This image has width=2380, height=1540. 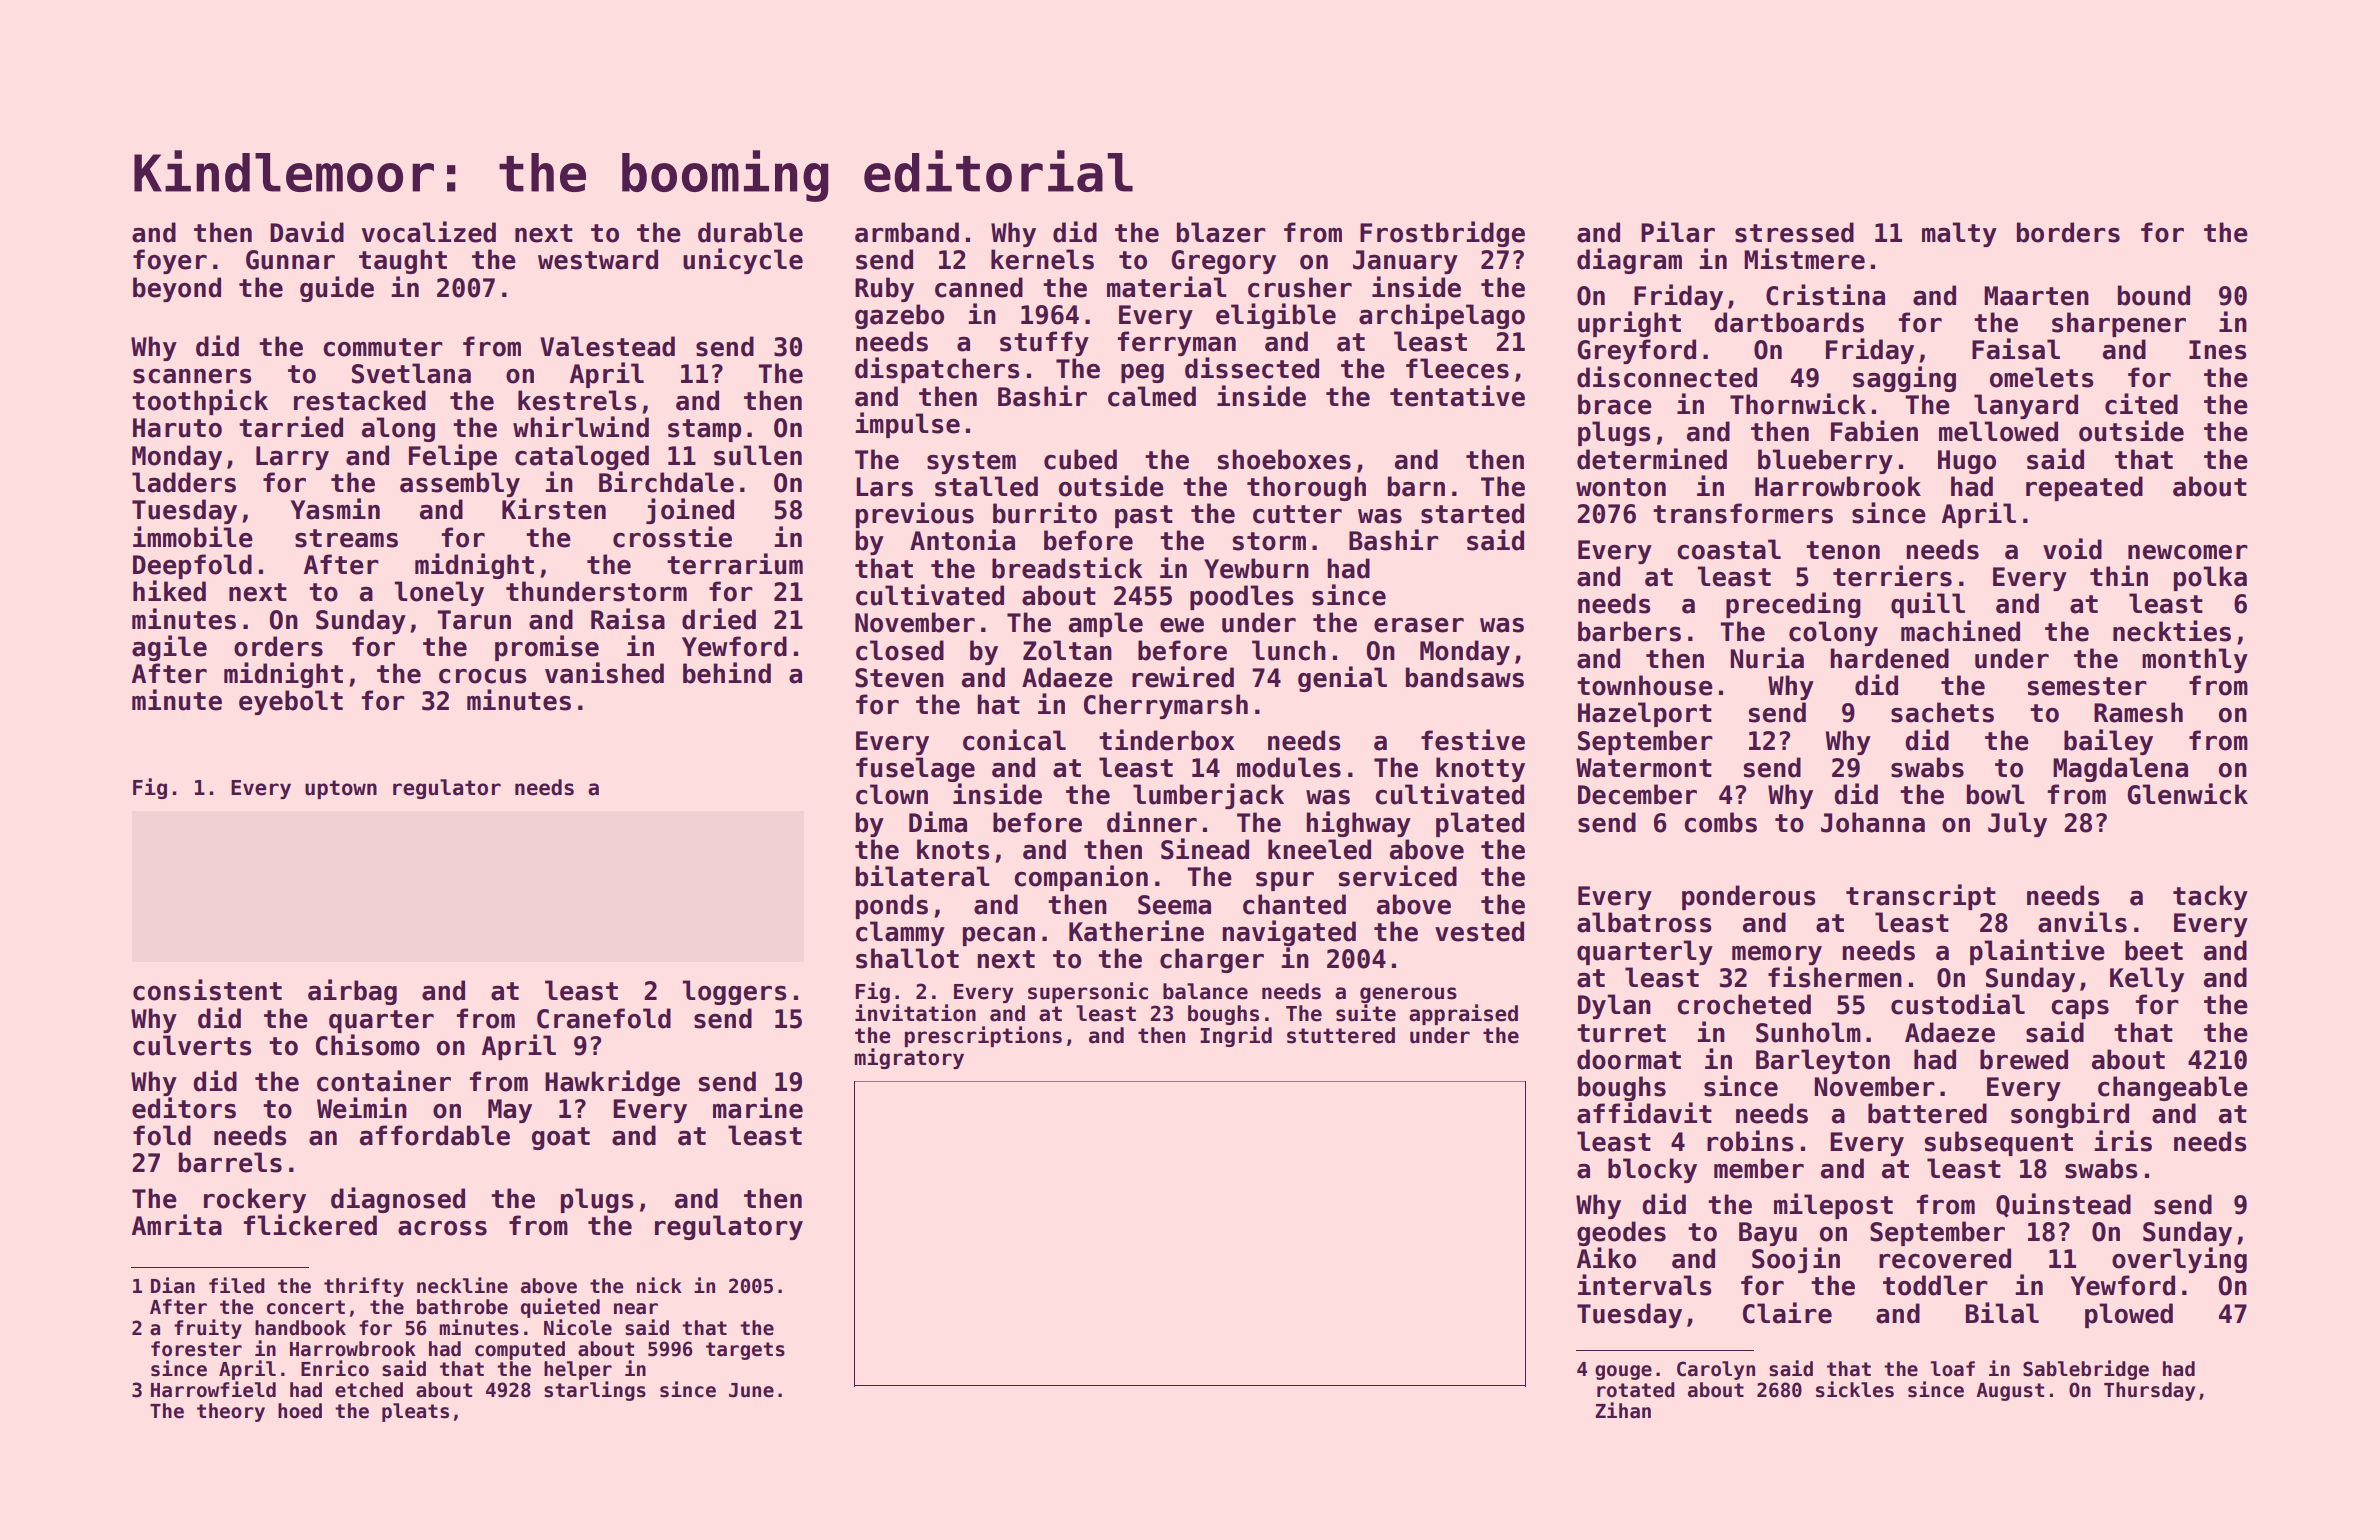 I want to click on eyebolt, so click(x=291, y=702).
